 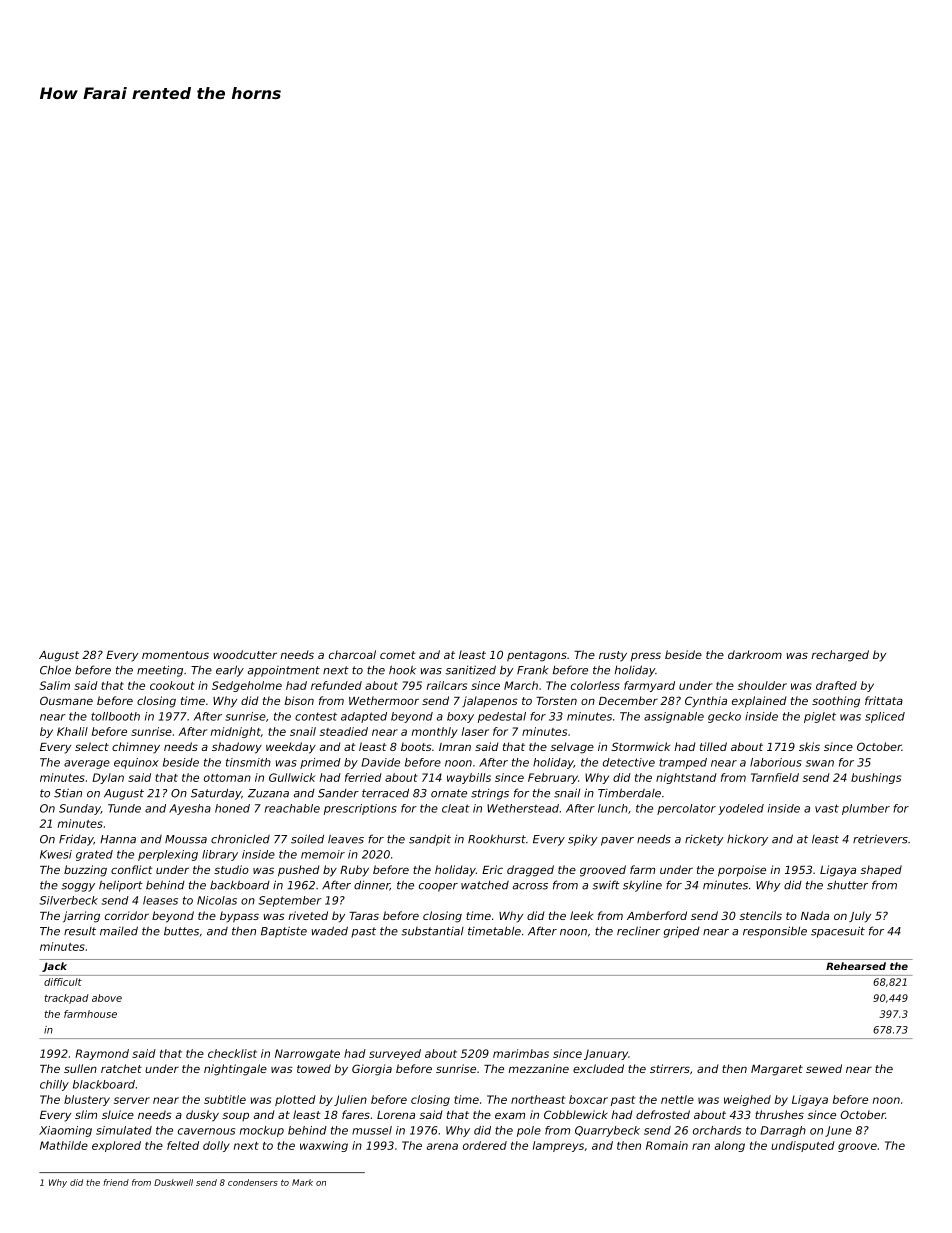 I want to click on percolator, so click(x=686, y=809).
